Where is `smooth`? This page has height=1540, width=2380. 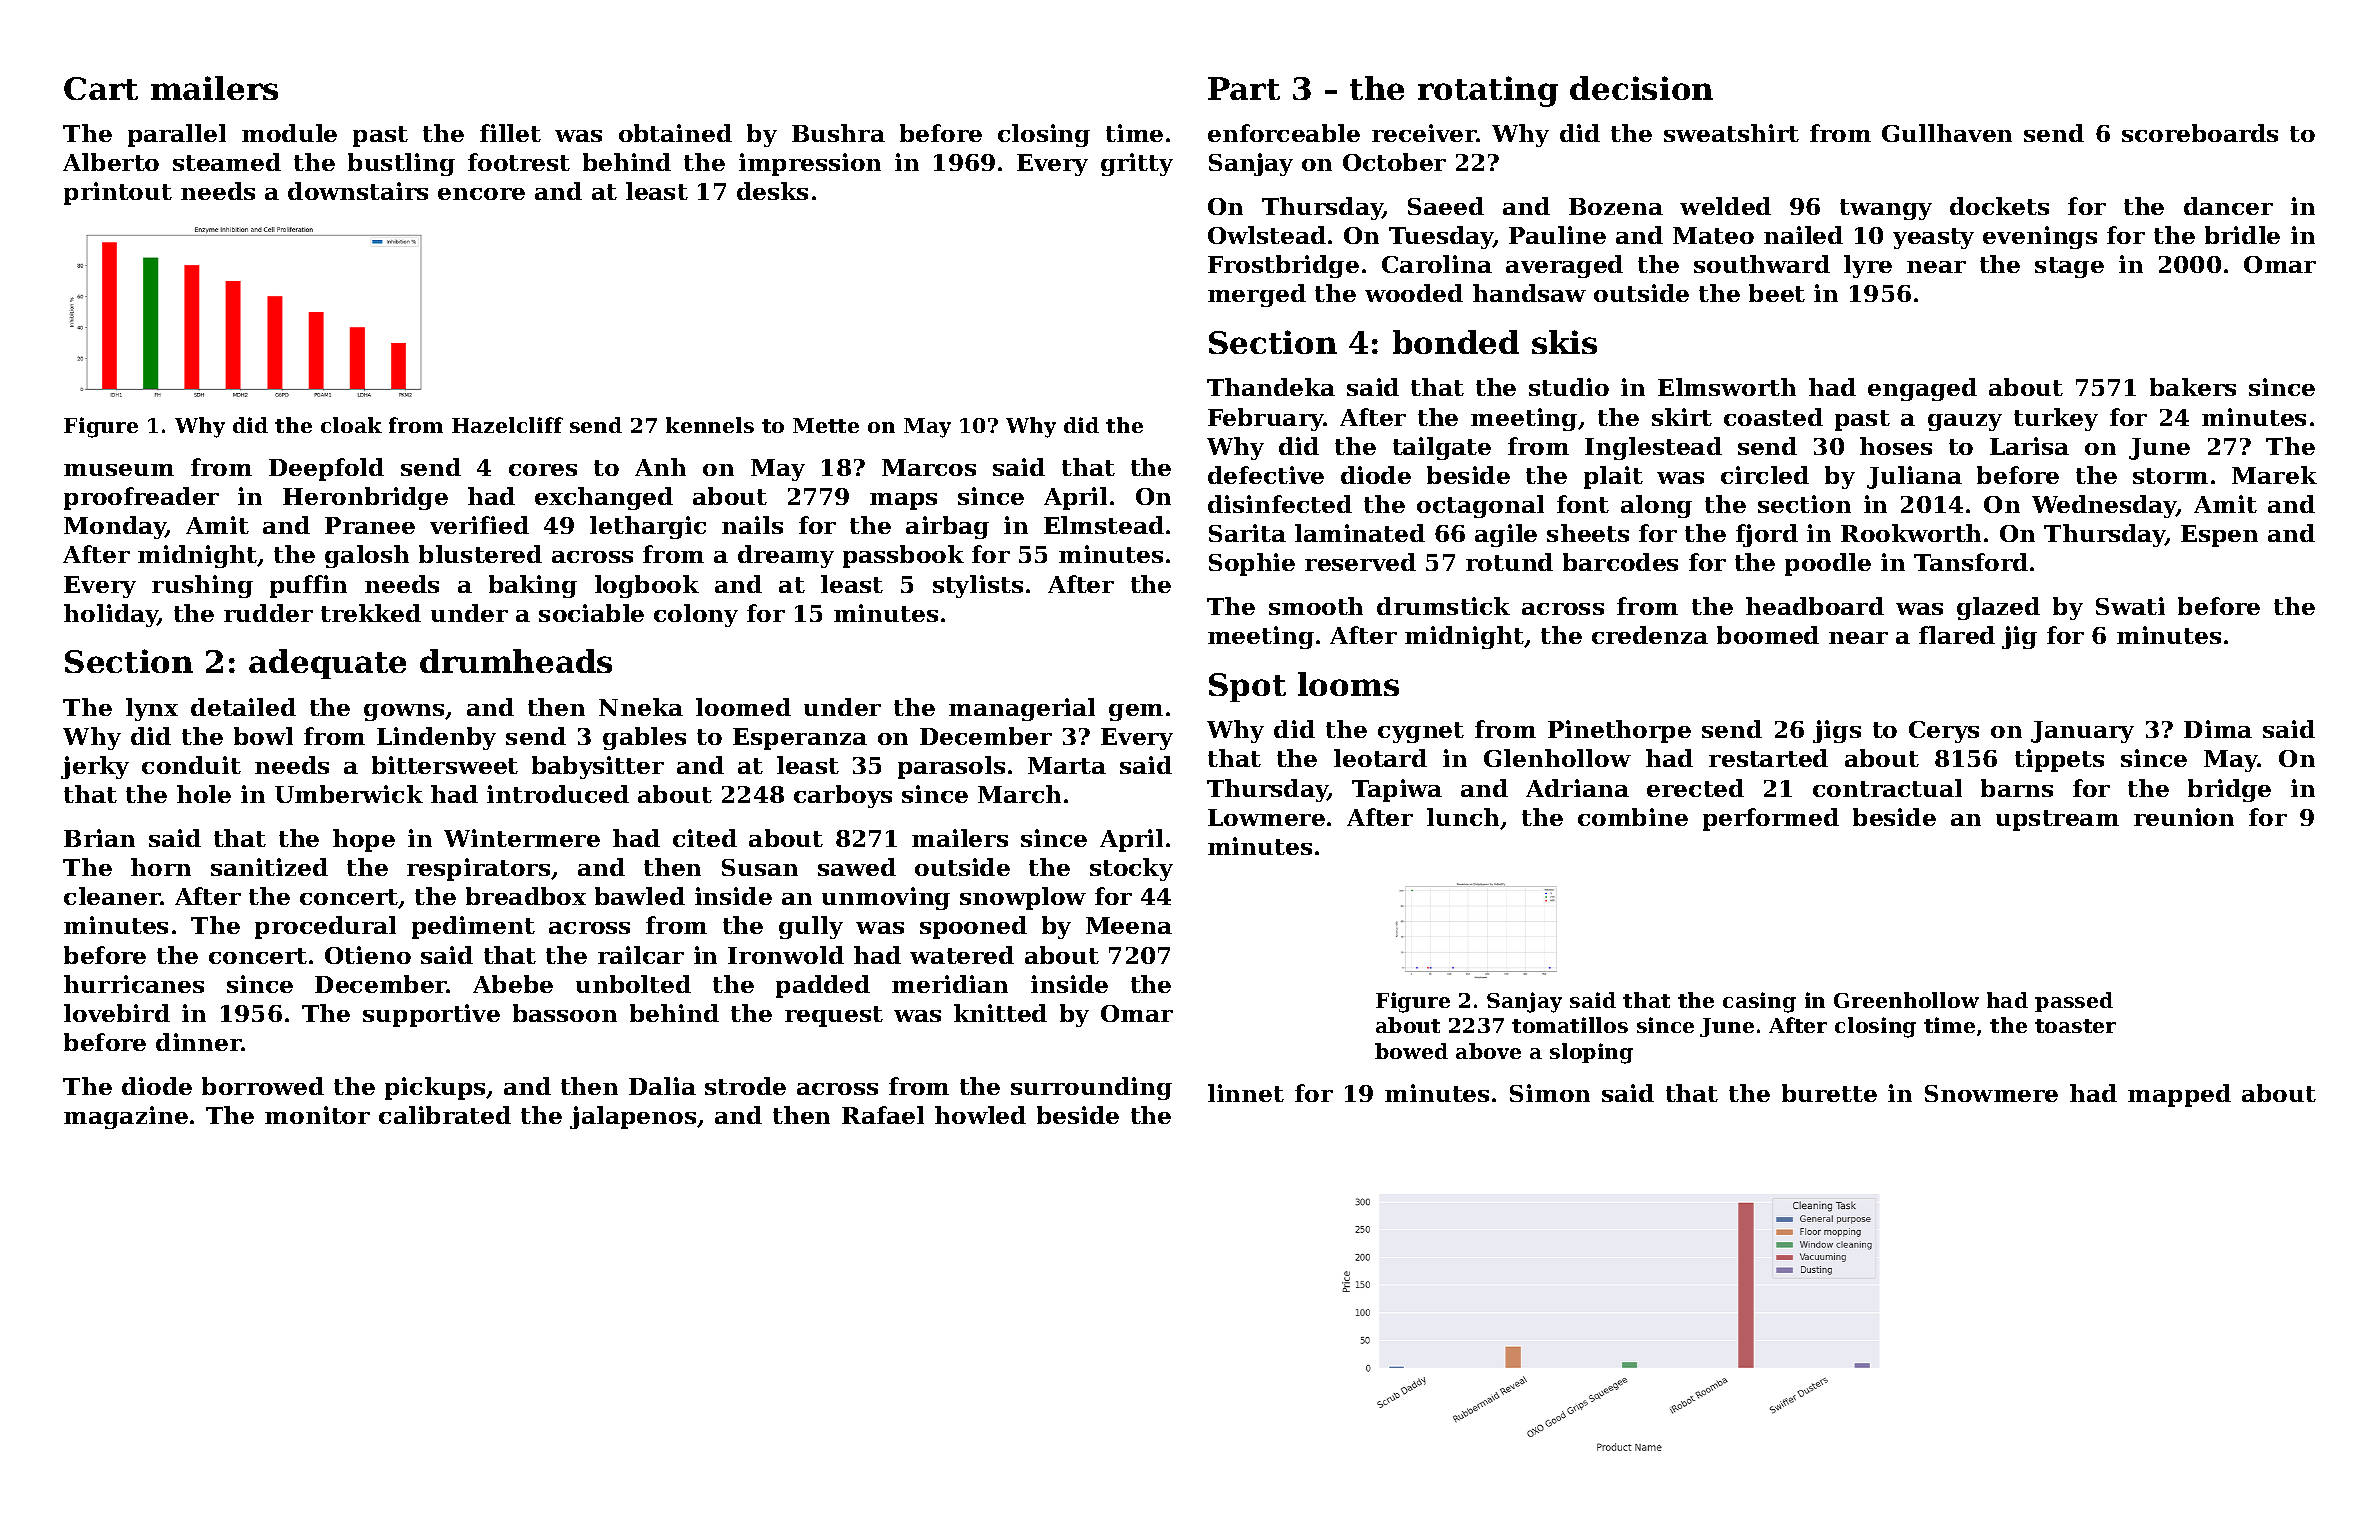
smooth is located at coordinates (1316, 606).
